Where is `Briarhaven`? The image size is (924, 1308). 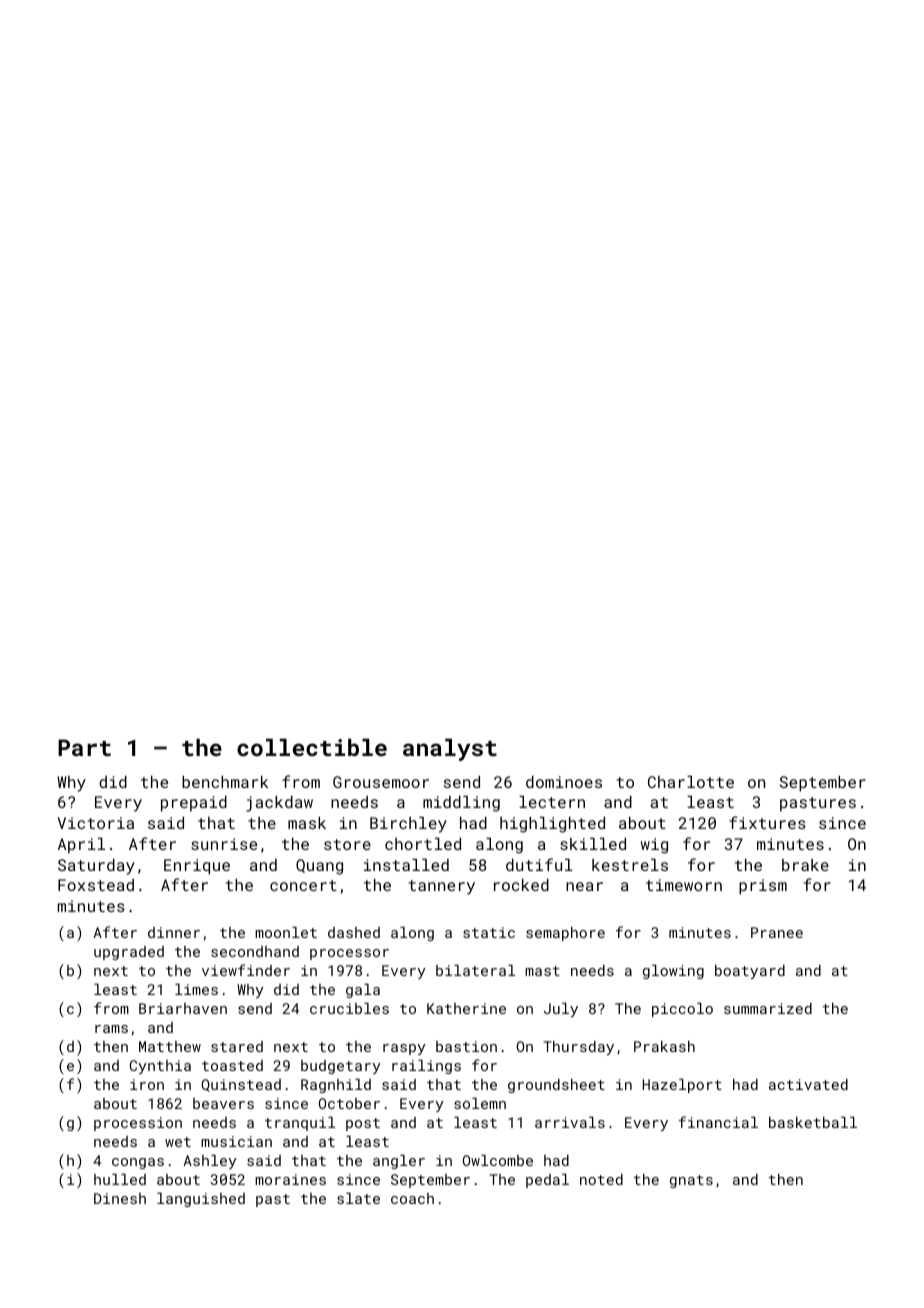
Briarhaven is located at coordinates (183, 1008).
